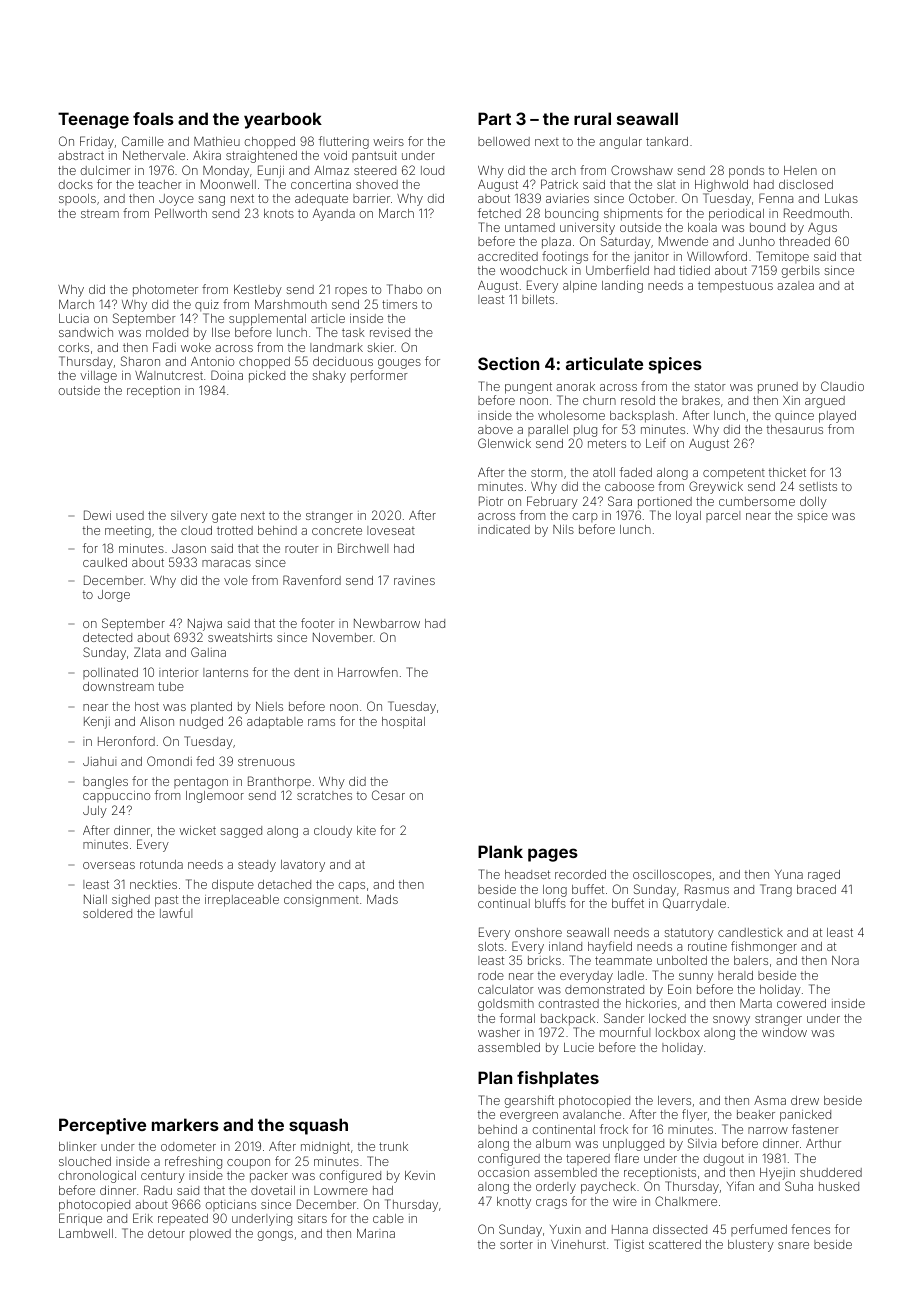 This screenshot has height=1308, width=924. Describe the element at coordinates (688, 517) in the screenshot. I see `loyal` at that location.
